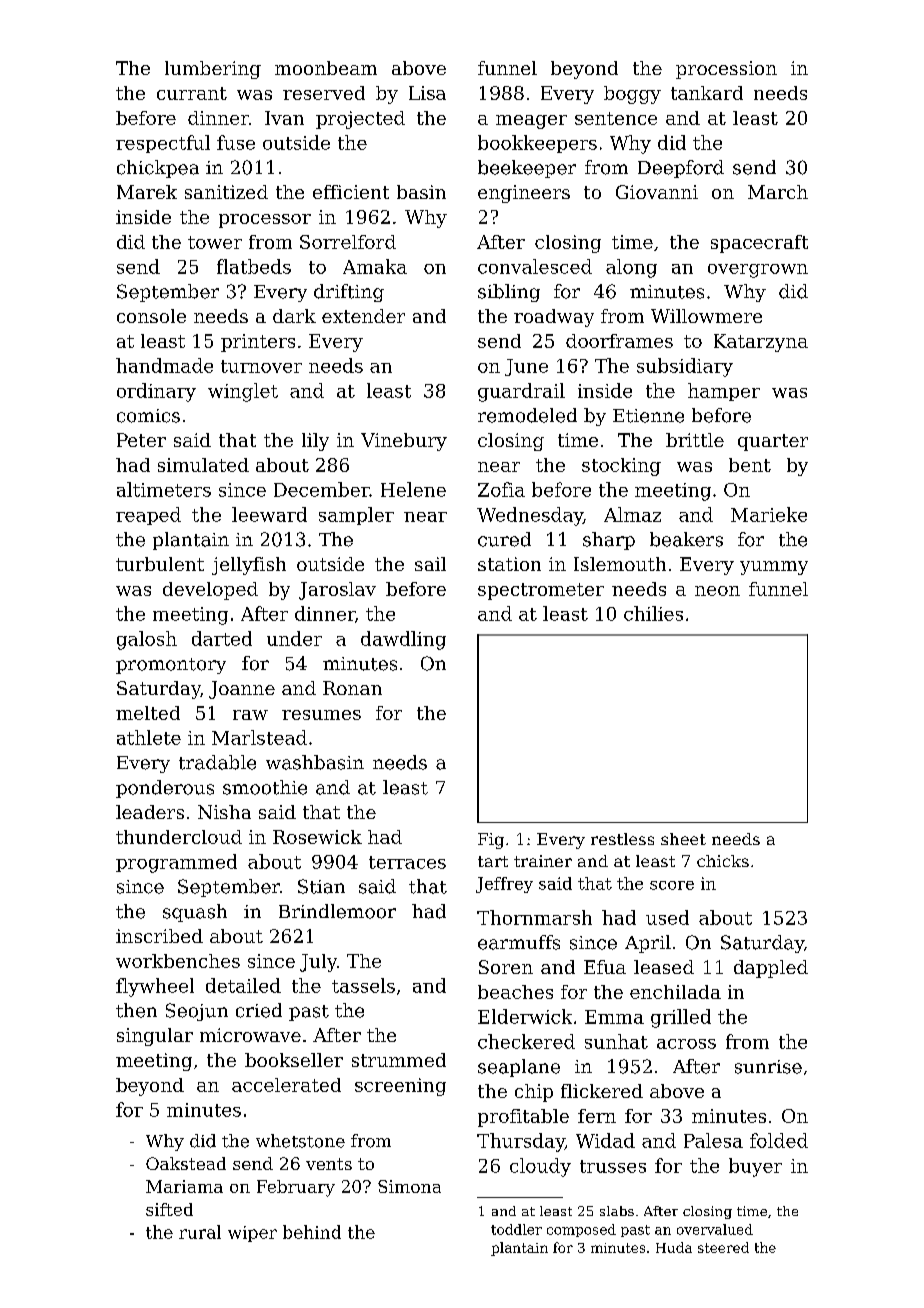 Image resolution: width=924 pixels, height=1308 pixels. What do you see at coordinates (768, 1067) in the screenshot?
I see `sunrise` at bounding box center [768, 1067].
